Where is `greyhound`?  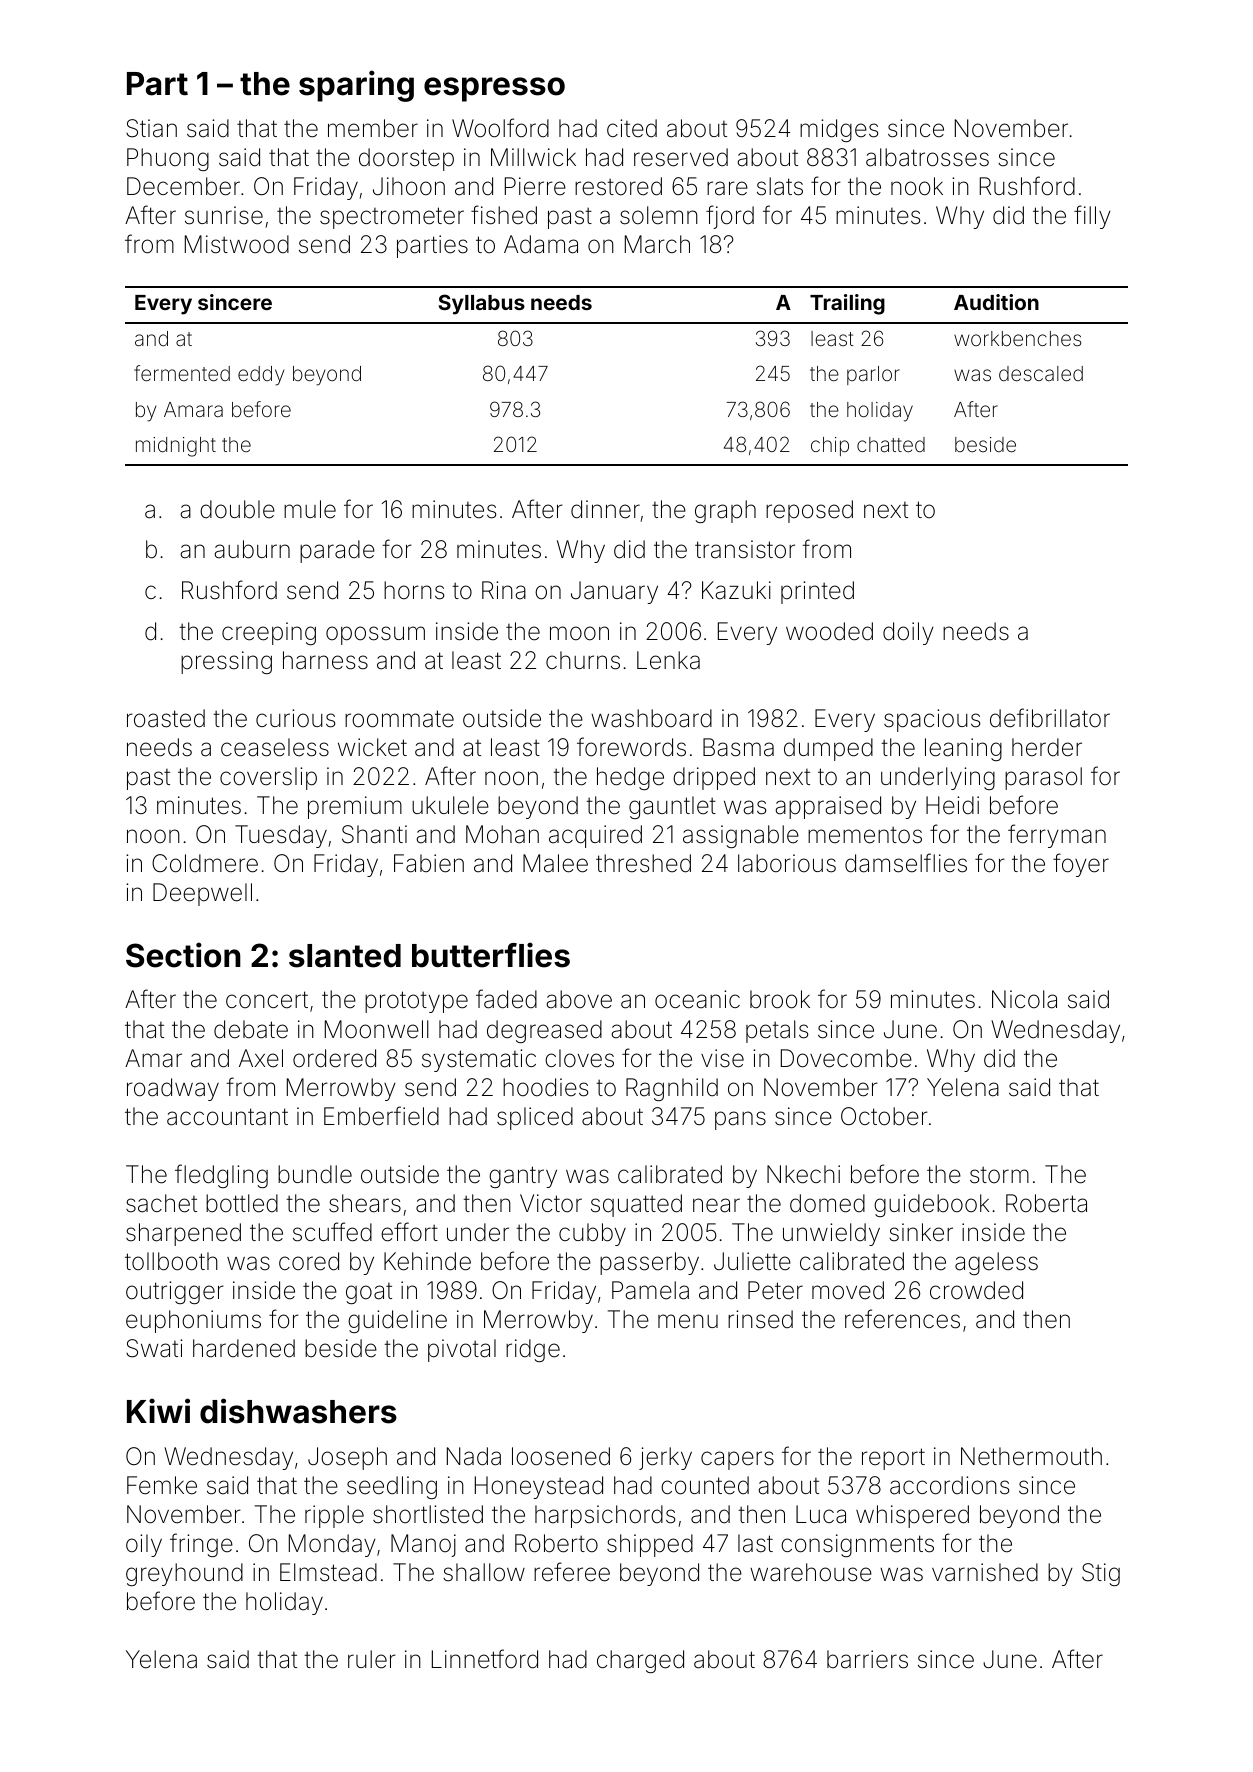
greyhound is located at coordinates (184, 1574).
